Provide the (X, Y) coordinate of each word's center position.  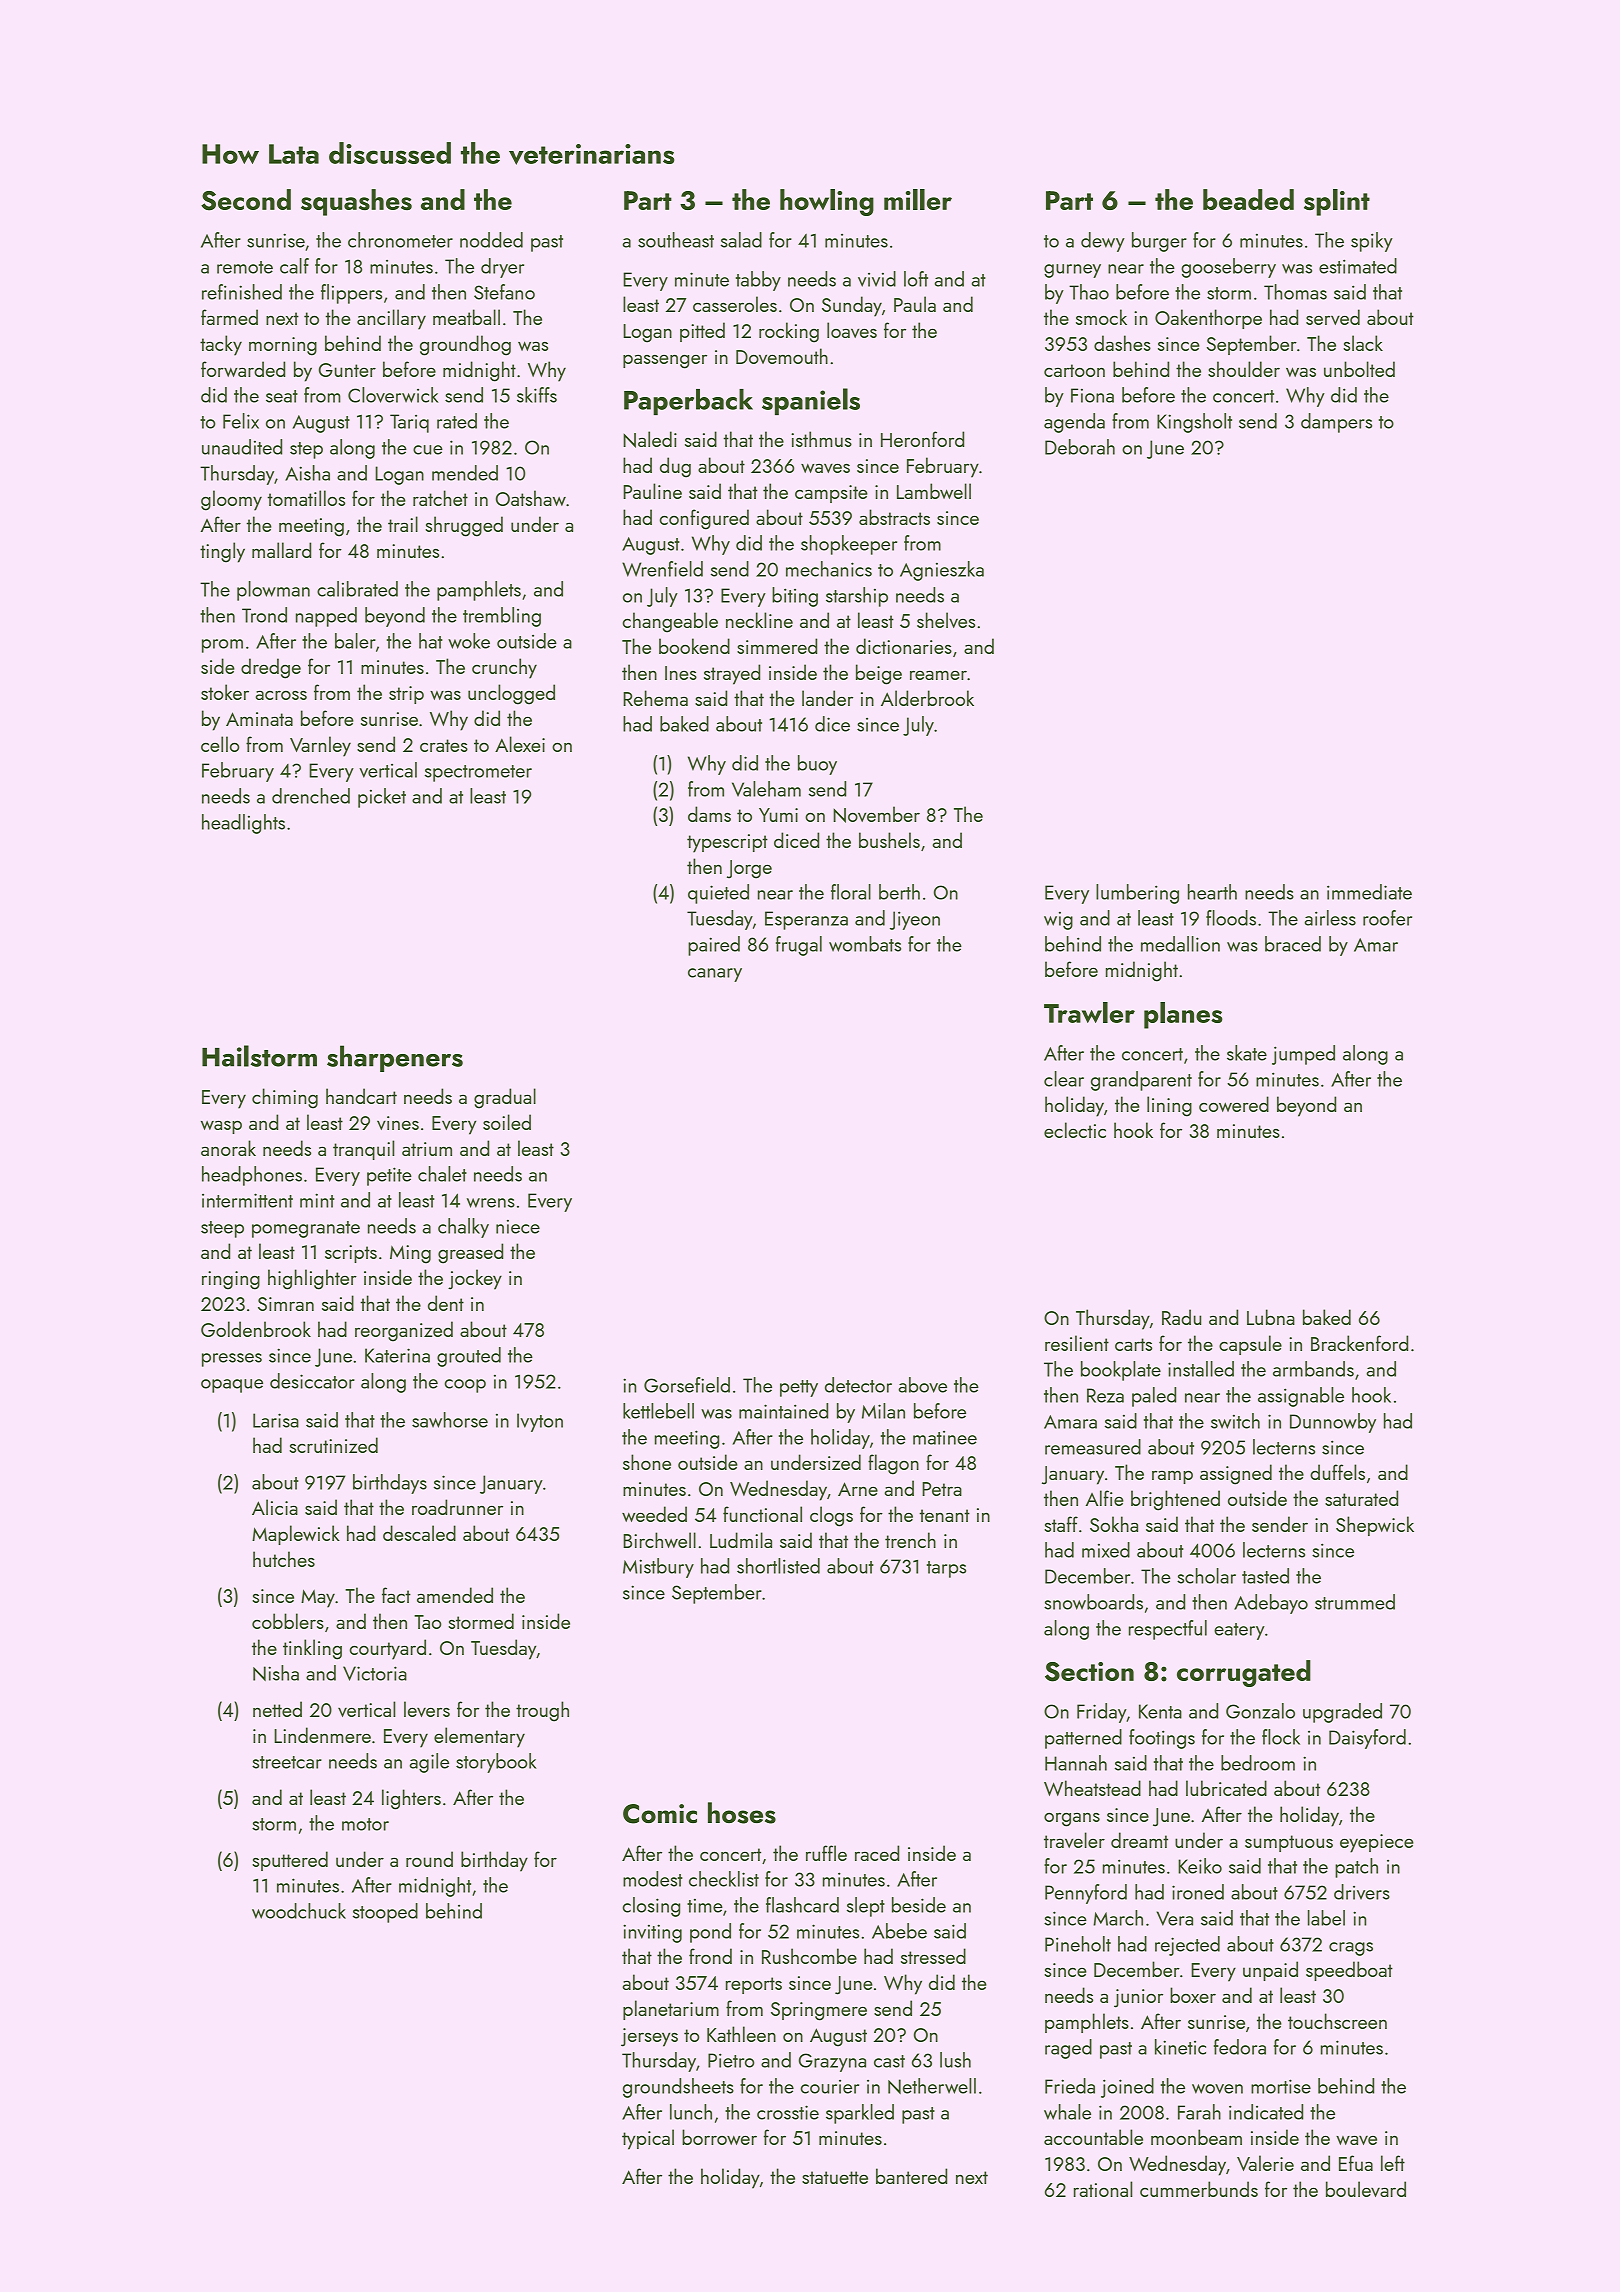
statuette (835, 2177)
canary (715, 975)
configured (704, 519)
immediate (1369, 892)
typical (648, 2139)
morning (283, 346)
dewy (1103, 242)
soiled (507, 1122)
